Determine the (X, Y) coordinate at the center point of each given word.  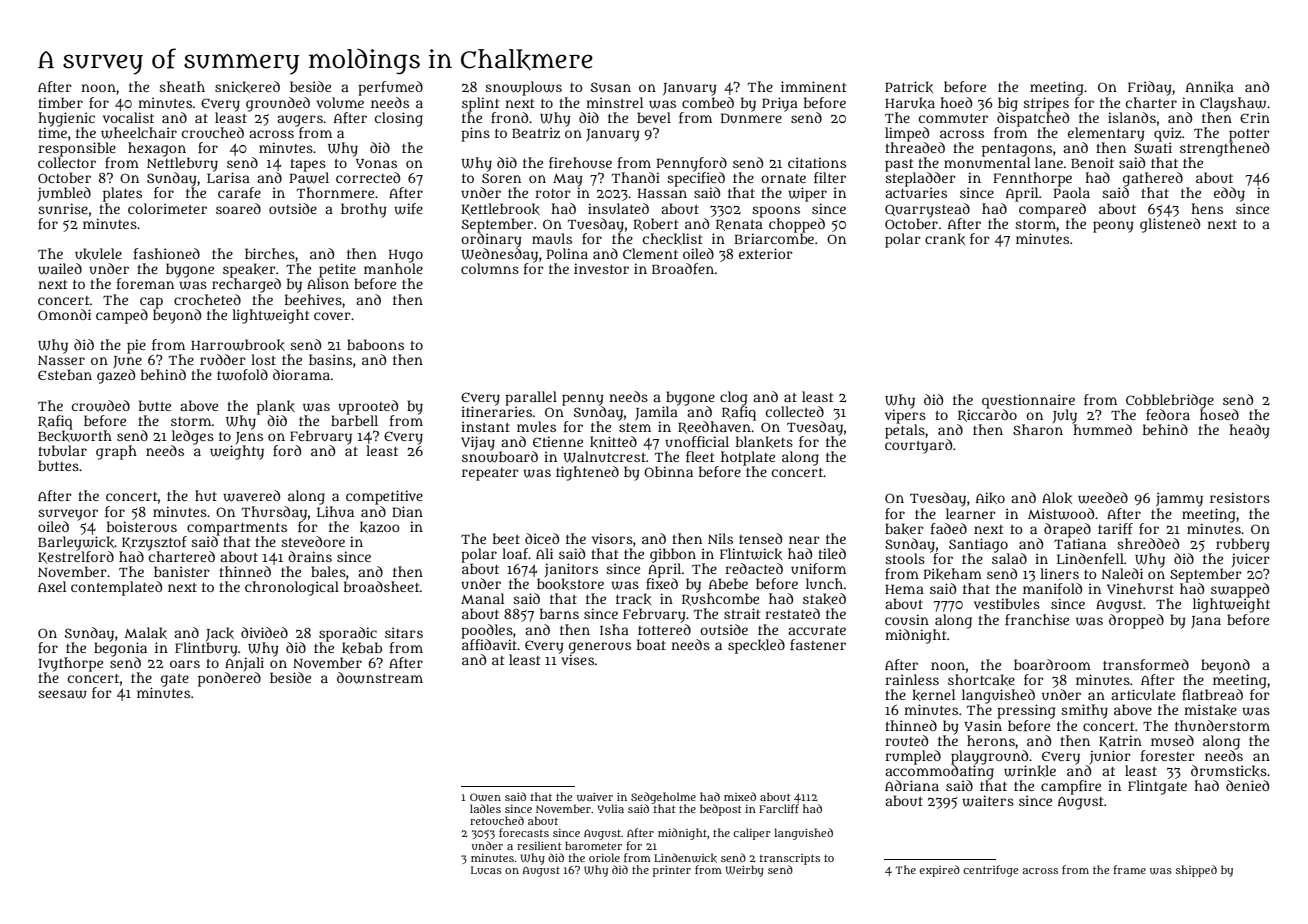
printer (672, 871)
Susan (611, 87)
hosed (1219, 414)
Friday (1150, 88)
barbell (354, 420)
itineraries (496, 411)
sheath (182, 86)
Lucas (486, 870)
